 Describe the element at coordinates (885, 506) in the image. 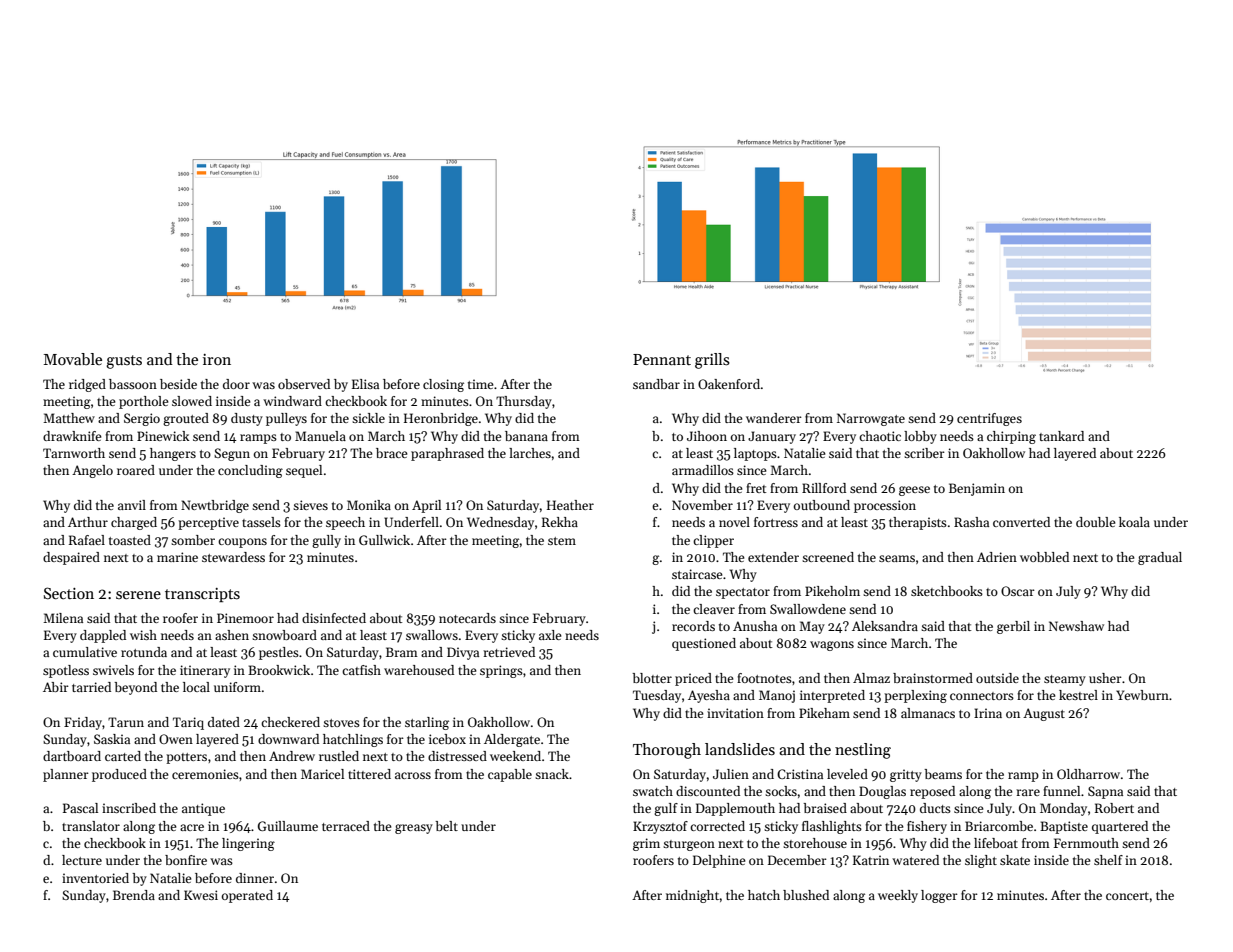

I see `procession` at that location.
